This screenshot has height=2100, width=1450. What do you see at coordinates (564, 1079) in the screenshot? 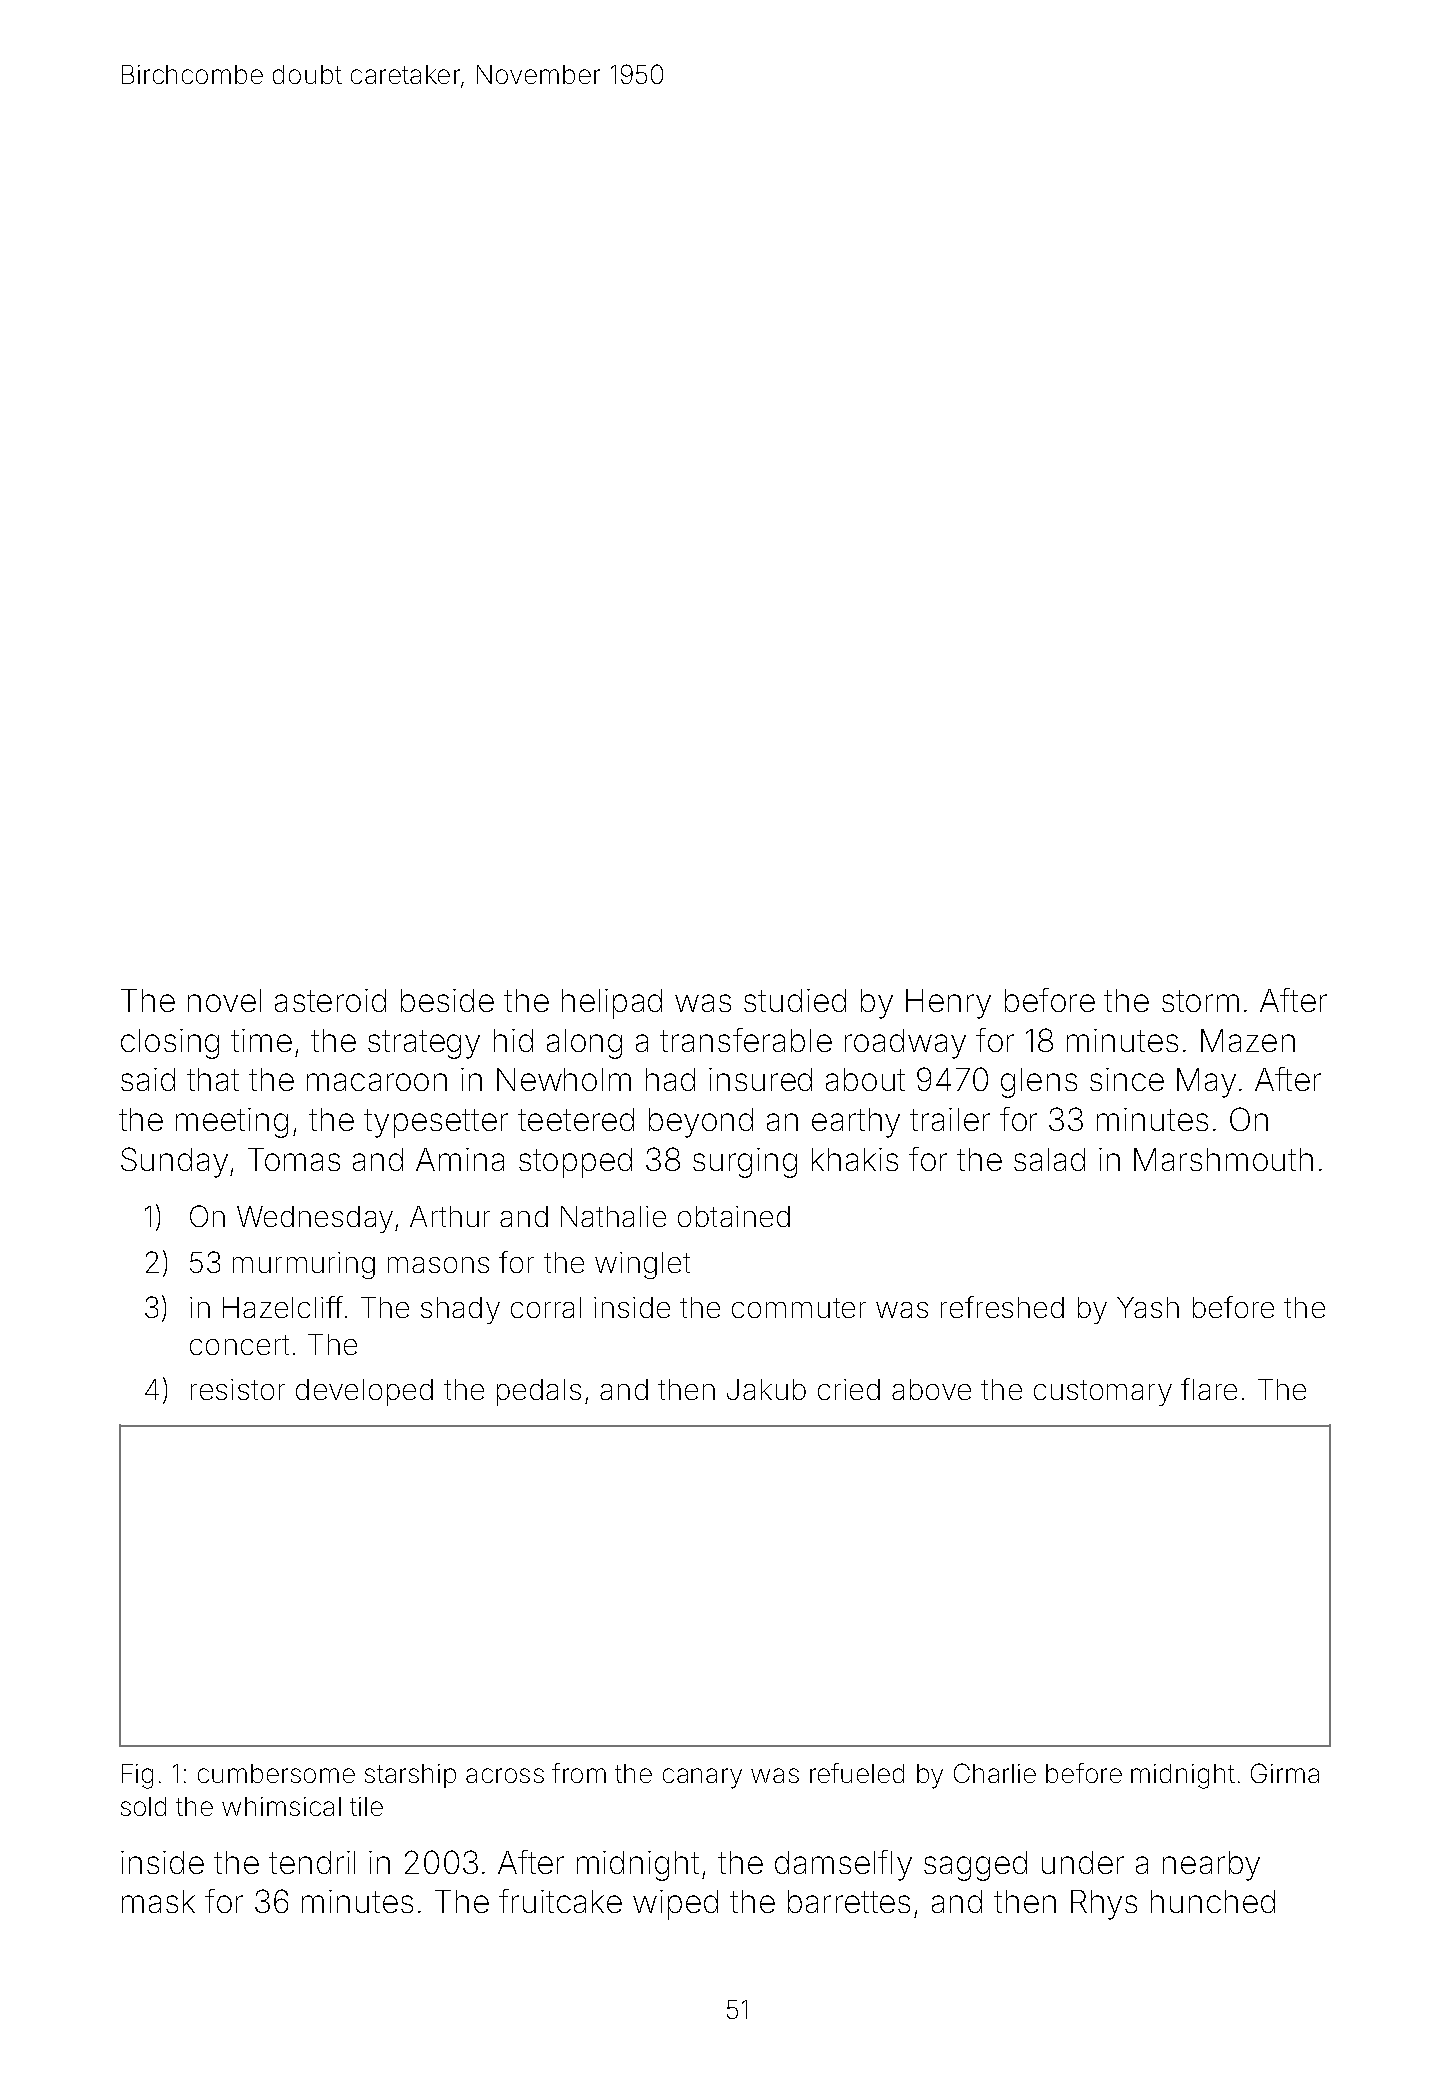
I see `Newholm` at bounding box center [564, 1079].
